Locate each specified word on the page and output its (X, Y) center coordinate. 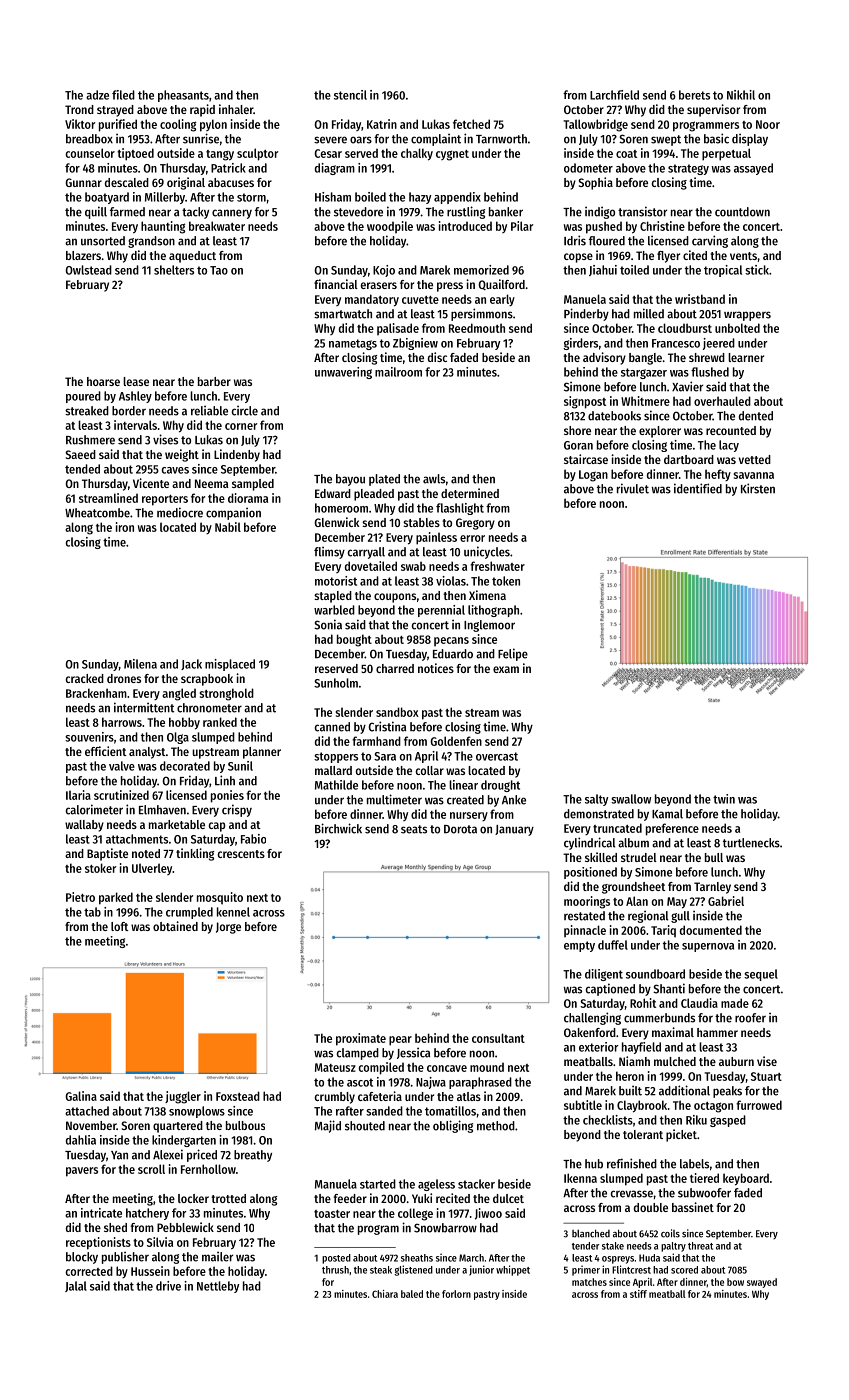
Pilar (522, 226)
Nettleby (218, 1287)
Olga (178, 738)
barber (214, 381)
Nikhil (741, 95)
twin (724, 799)
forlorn (456, 1294)
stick (757, 270)
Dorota (460, 829)
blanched (591, 1233)
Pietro (80, 897)
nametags (353, 344)
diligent (604, 975)
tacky (195, 213)
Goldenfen (456, 741)
